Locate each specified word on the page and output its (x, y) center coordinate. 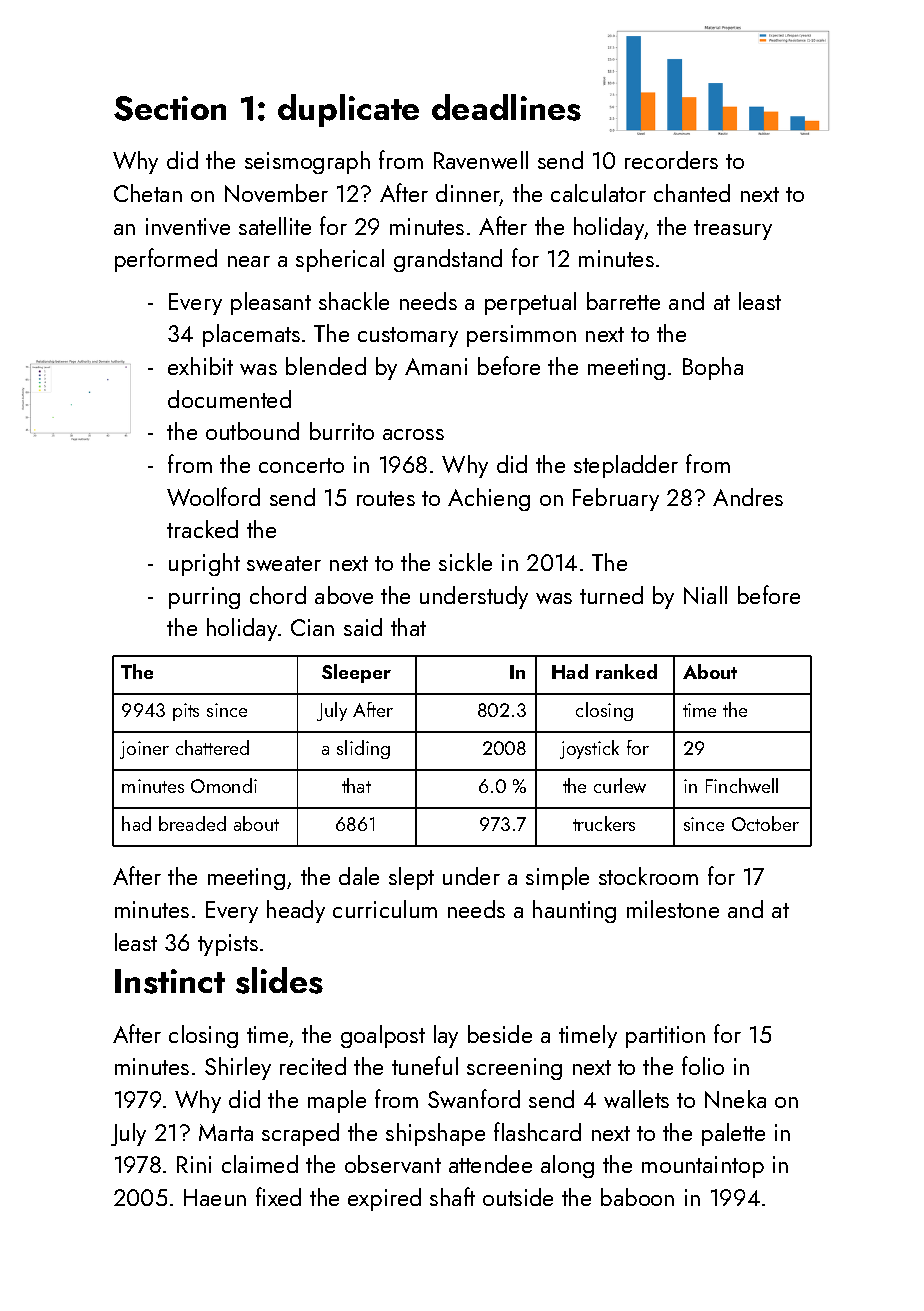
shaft (452, 1196)
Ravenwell (481, 160)
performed (166, 260)
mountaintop (703, 1167)
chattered (212, 747)
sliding (363, 749)
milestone (673, 909)
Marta (226, 1132)
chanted (692, 193)
